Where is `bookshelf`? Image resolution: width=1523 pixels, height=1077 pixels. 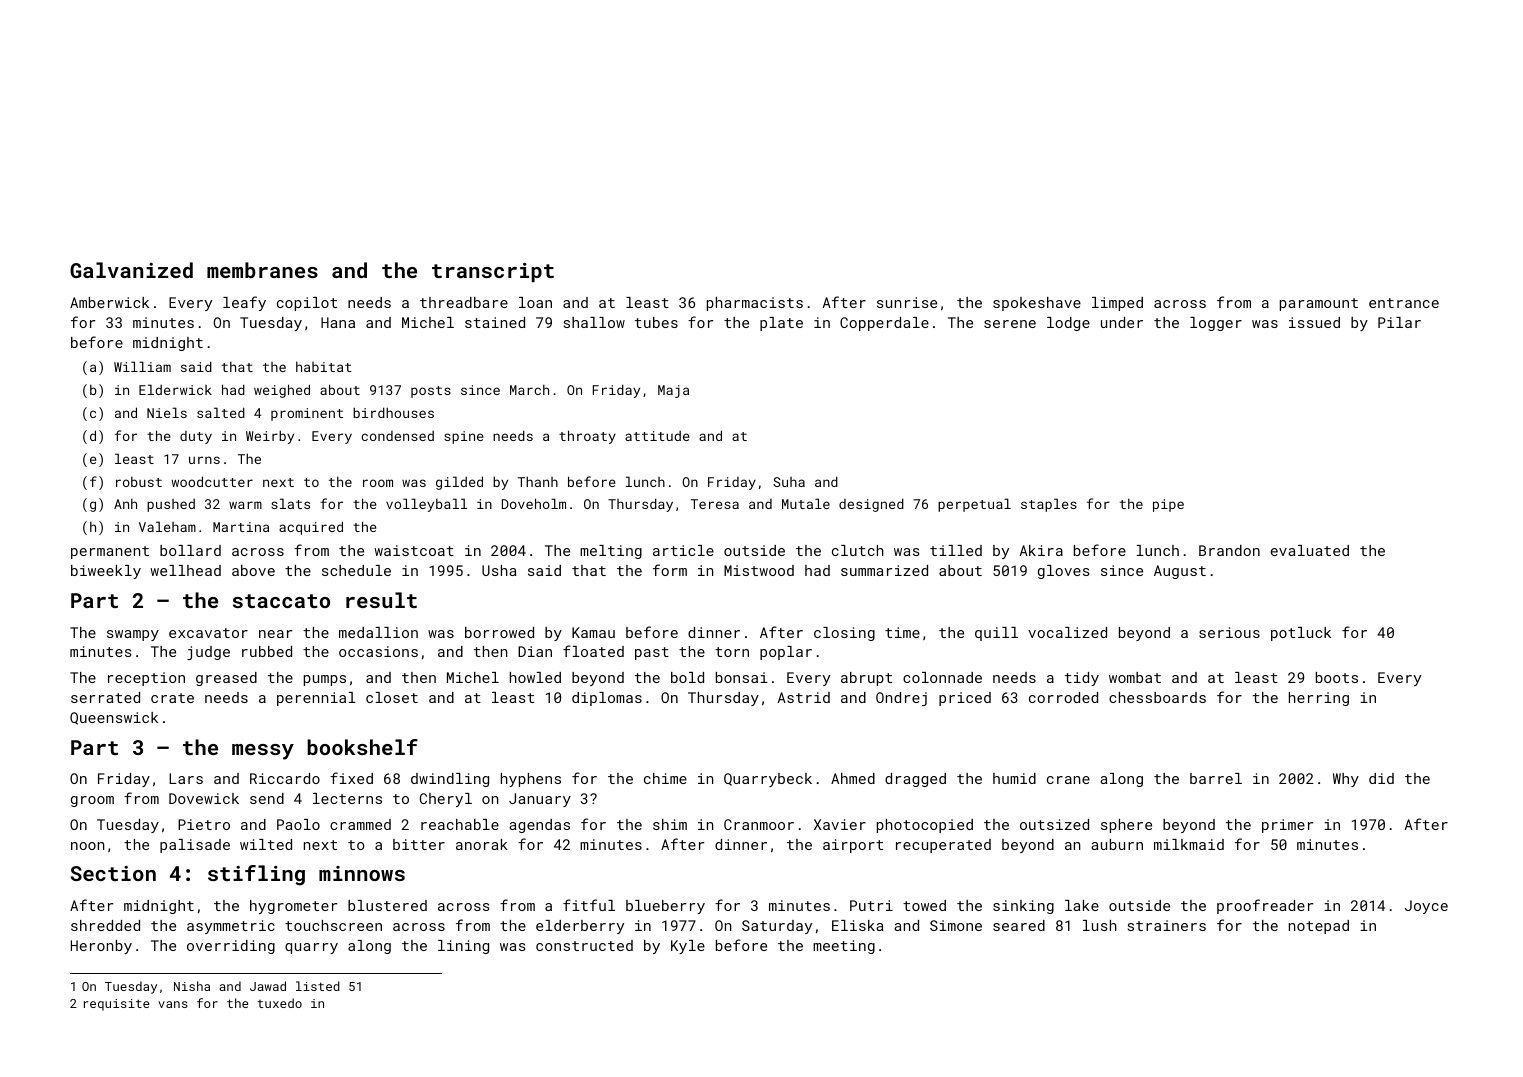
bookshelf is located at coordinates (362, 747).
